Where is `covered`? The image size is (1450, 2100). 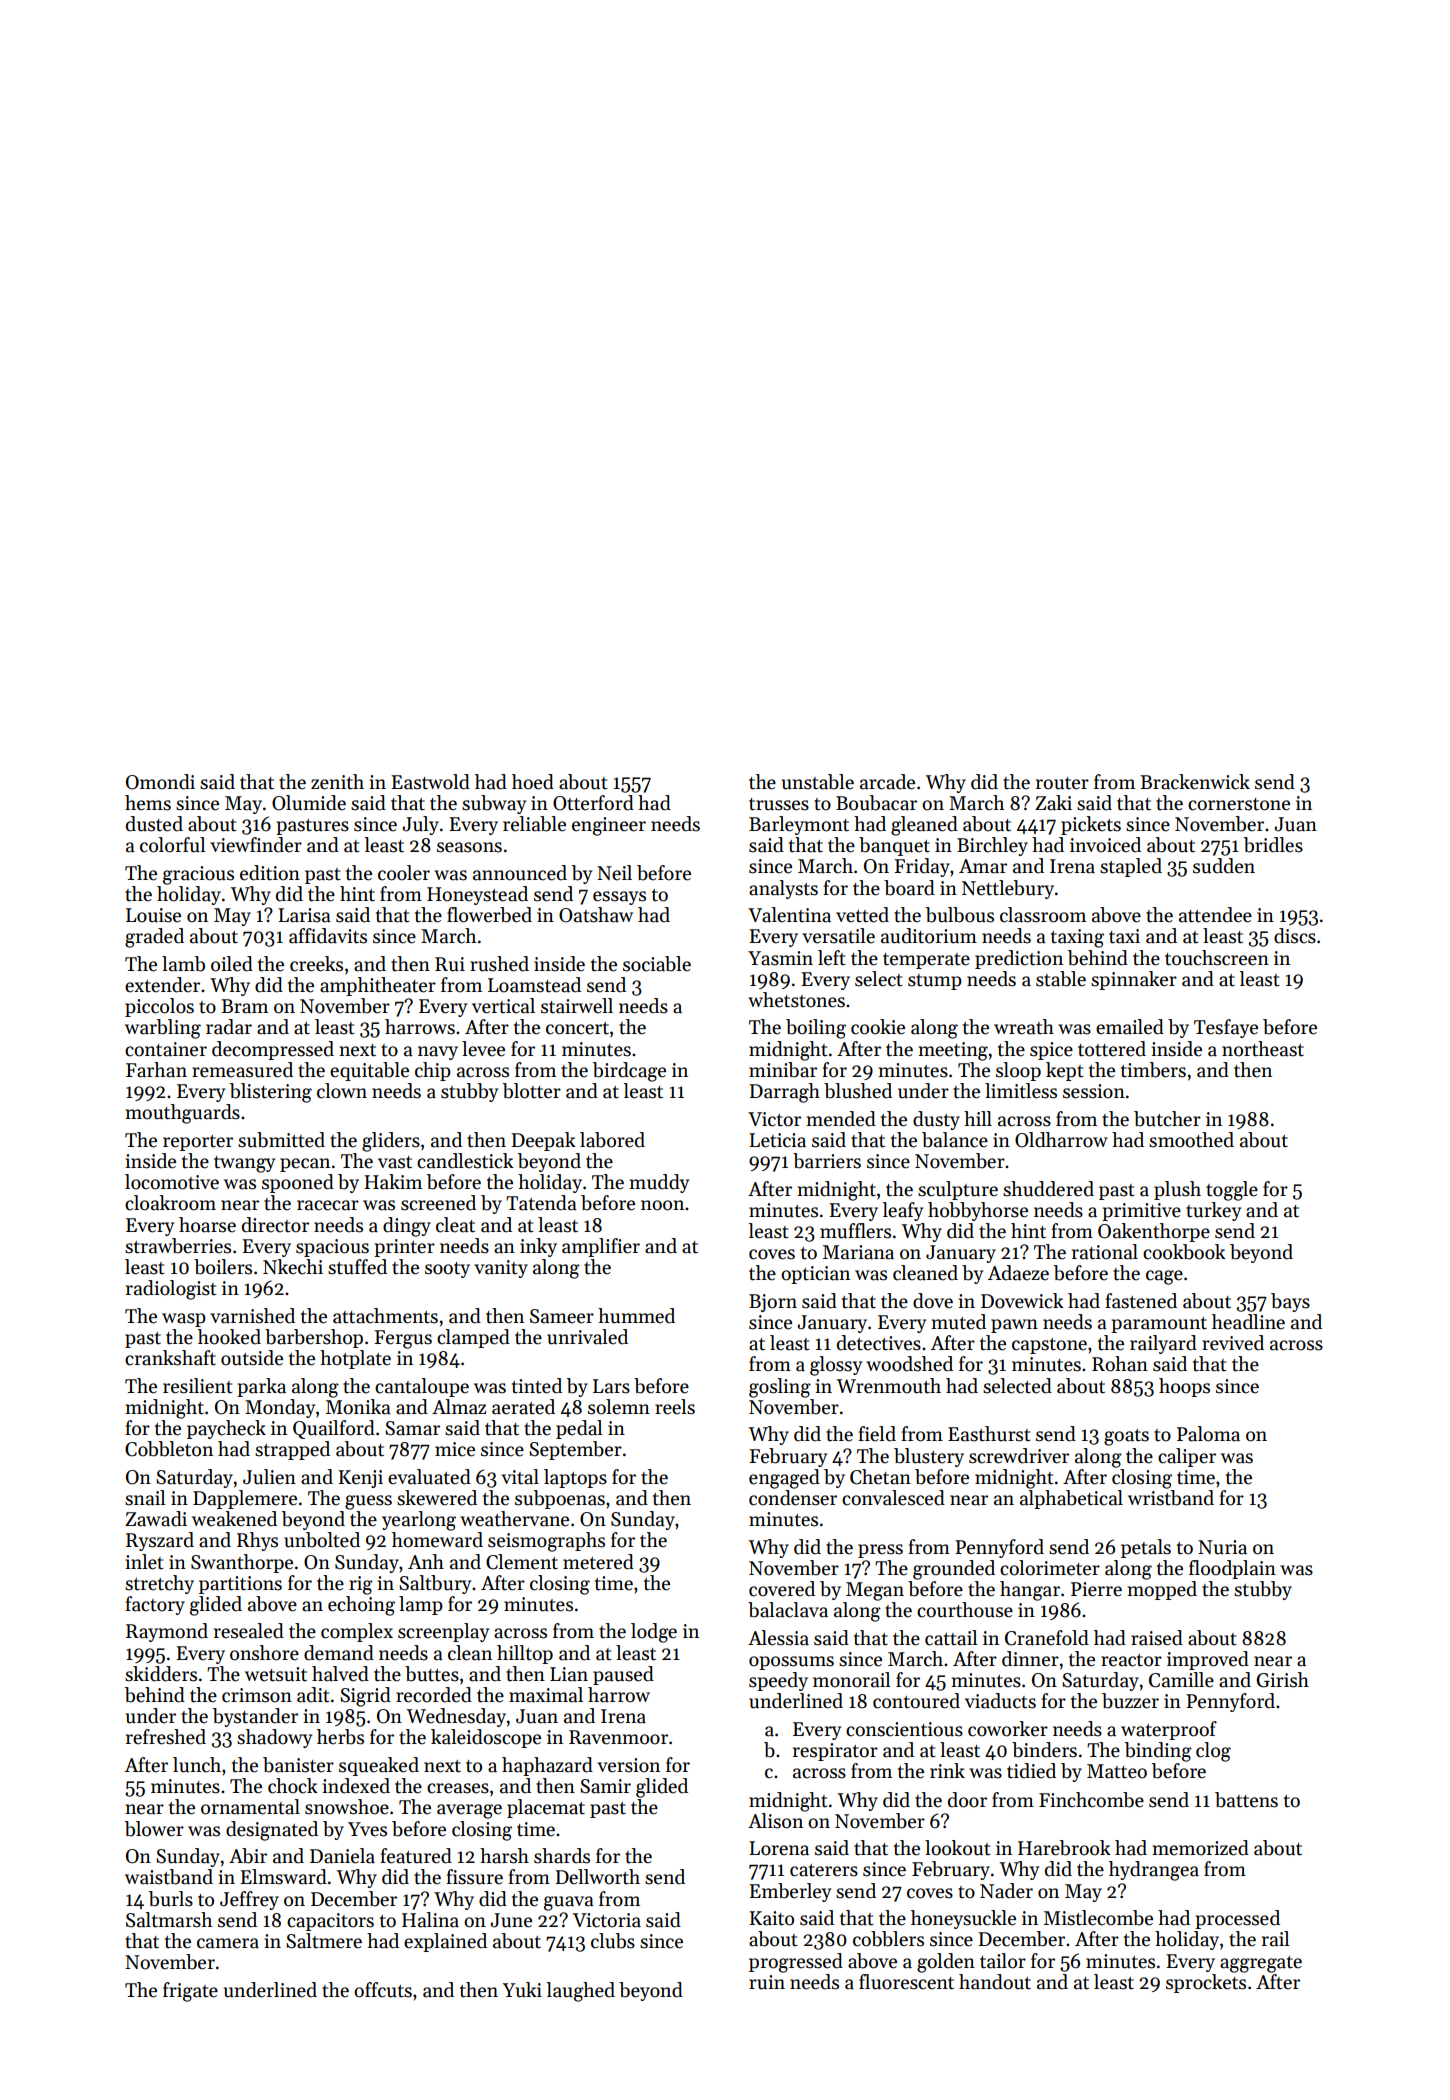 covered is located at coordinates (782, 1589).
